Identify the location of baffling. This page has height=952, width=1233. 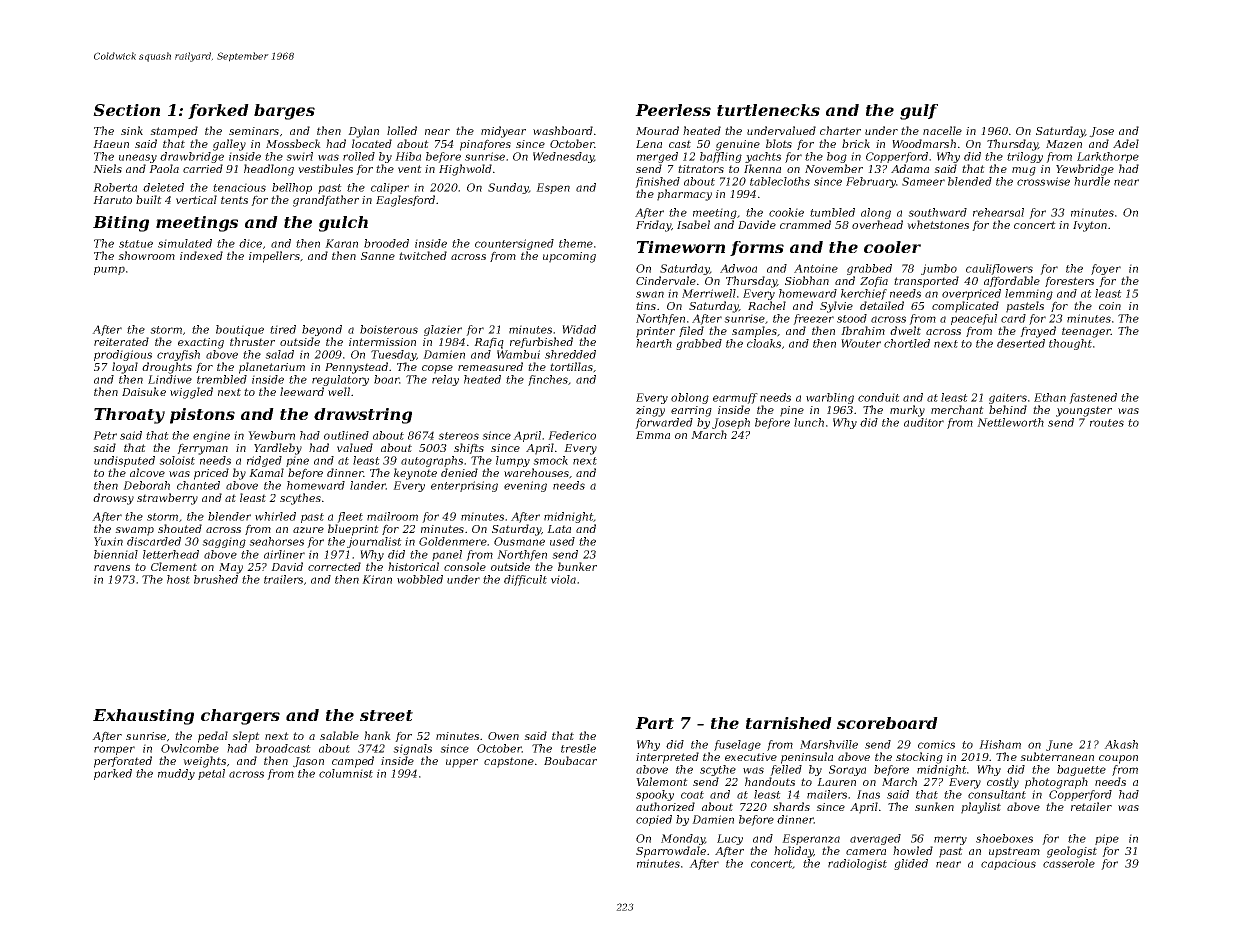
(721, 157).
